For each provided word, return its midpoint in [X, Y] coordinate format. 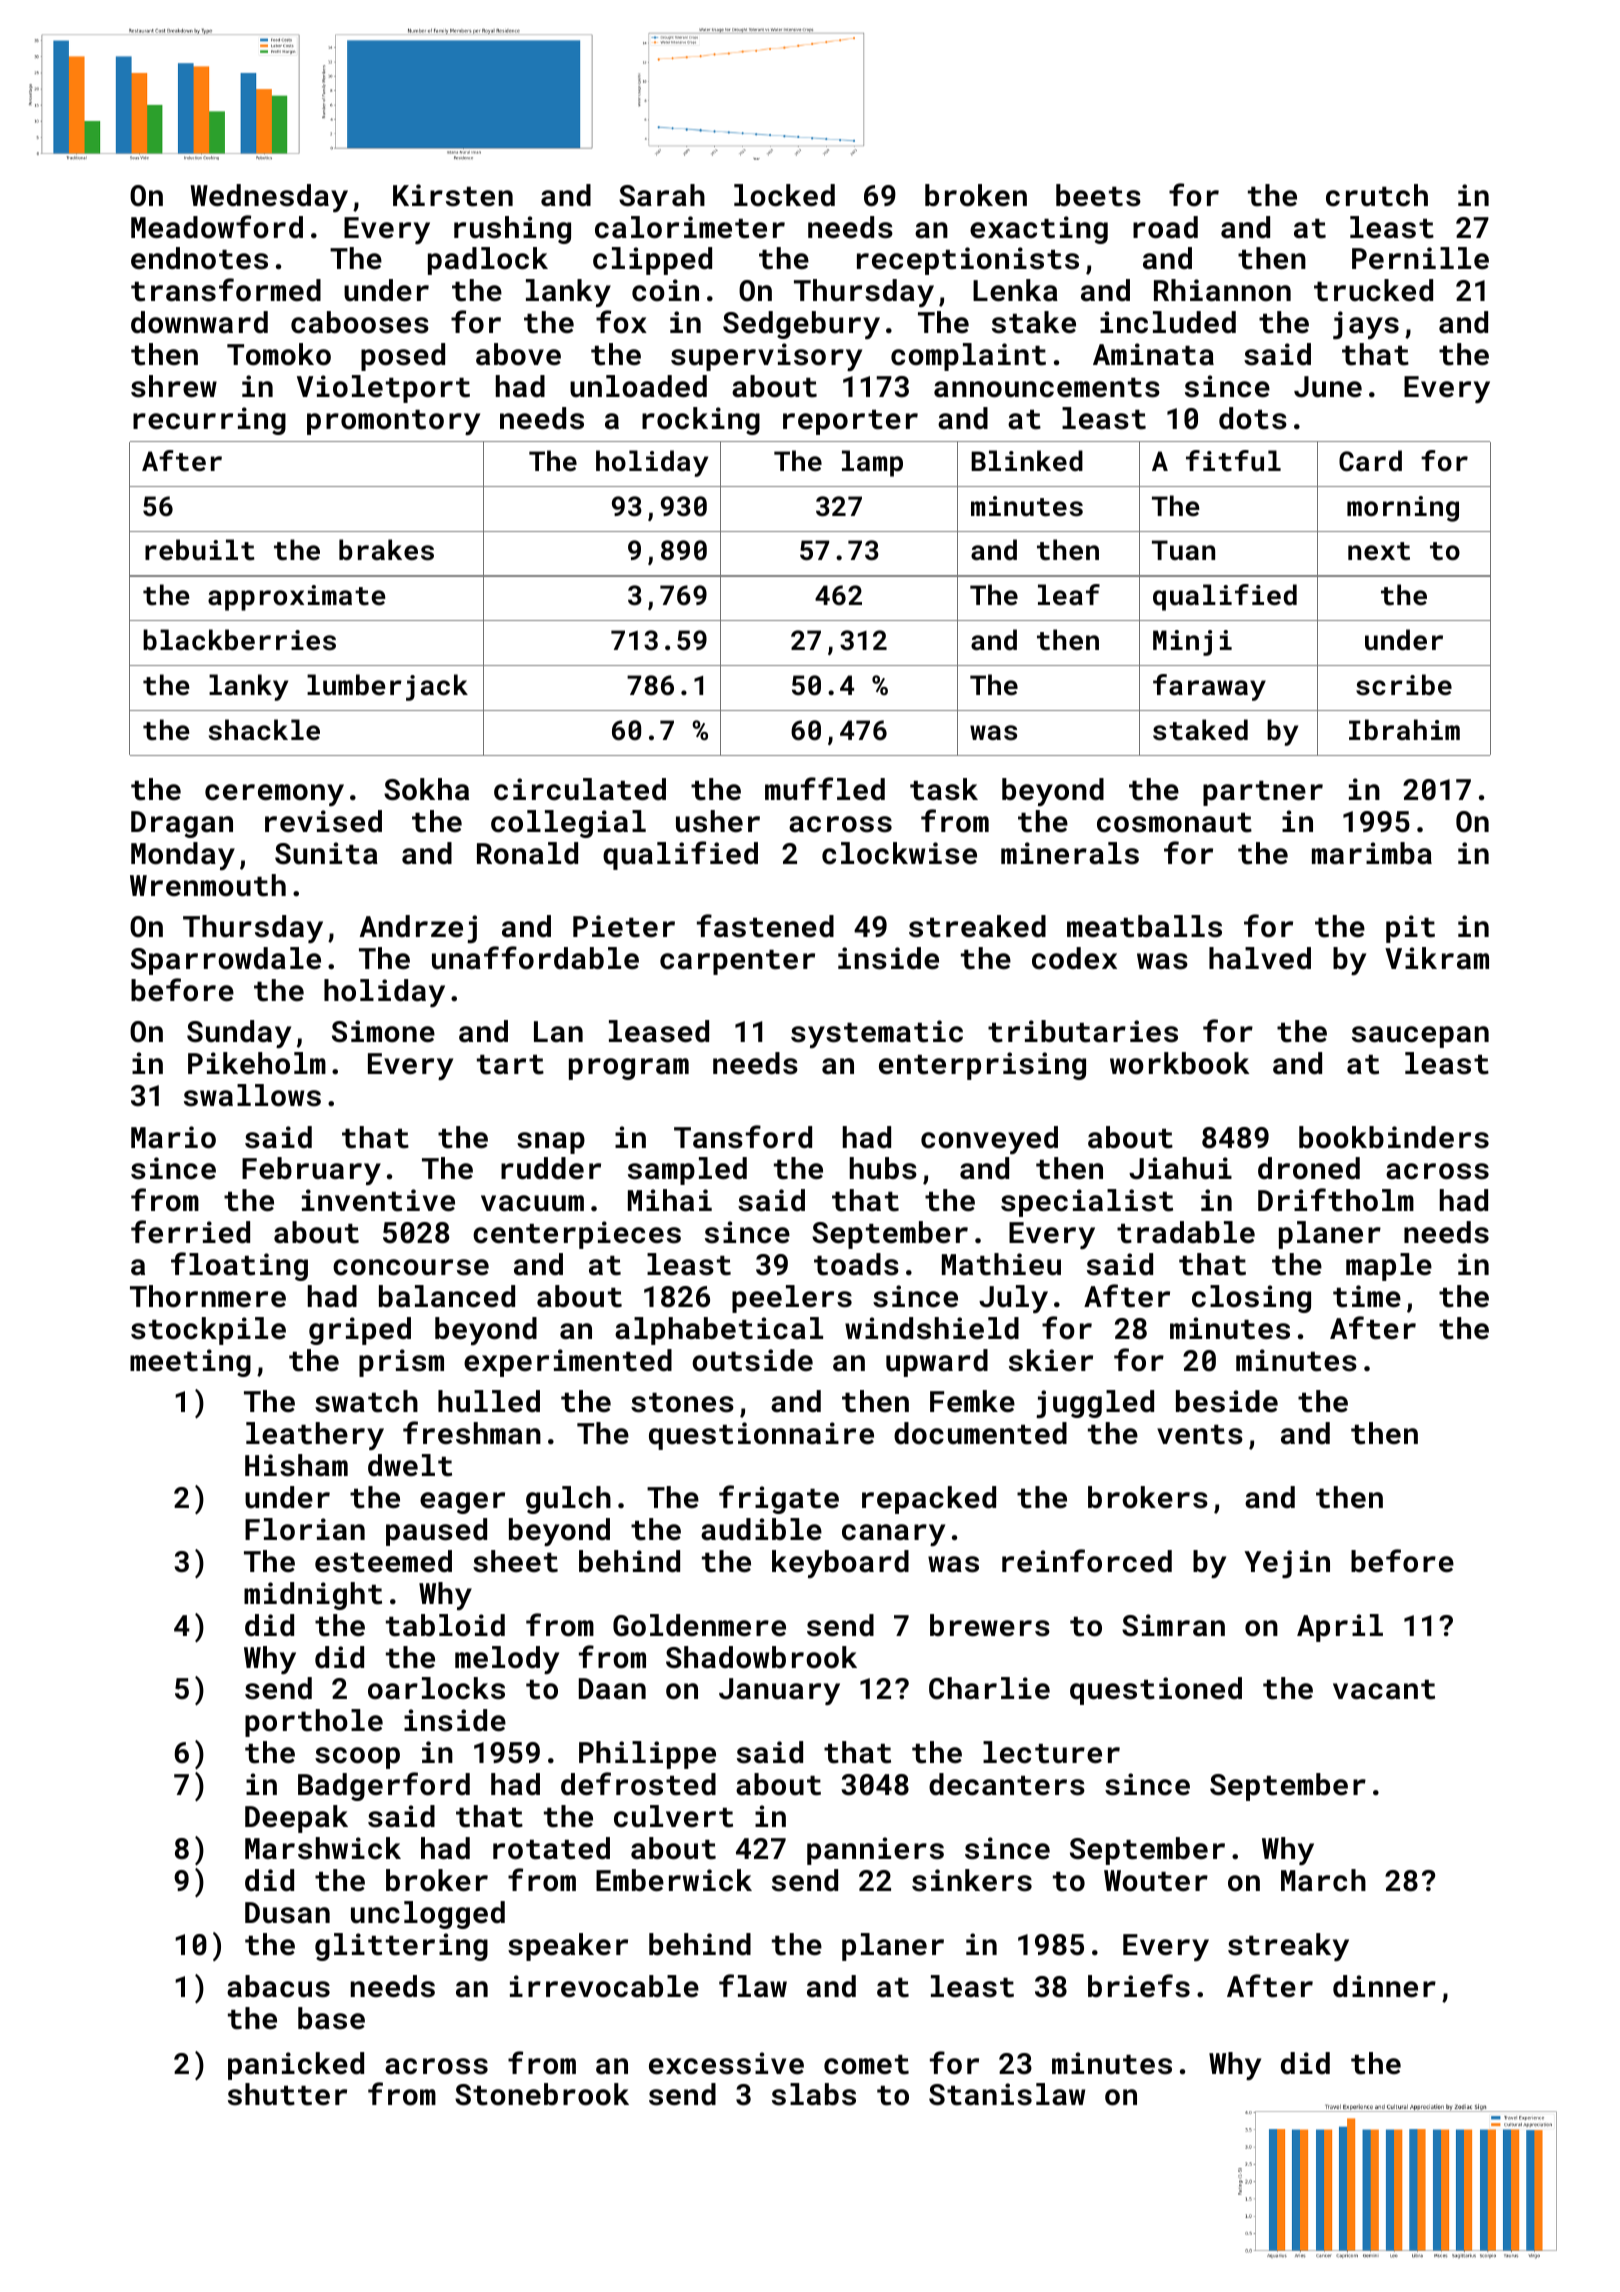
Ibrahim [1404, 729]
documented [980, 1433]
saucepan [1420, 1037]
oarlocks [436, 1688]
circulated [580, 789]
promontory [393, 422]
